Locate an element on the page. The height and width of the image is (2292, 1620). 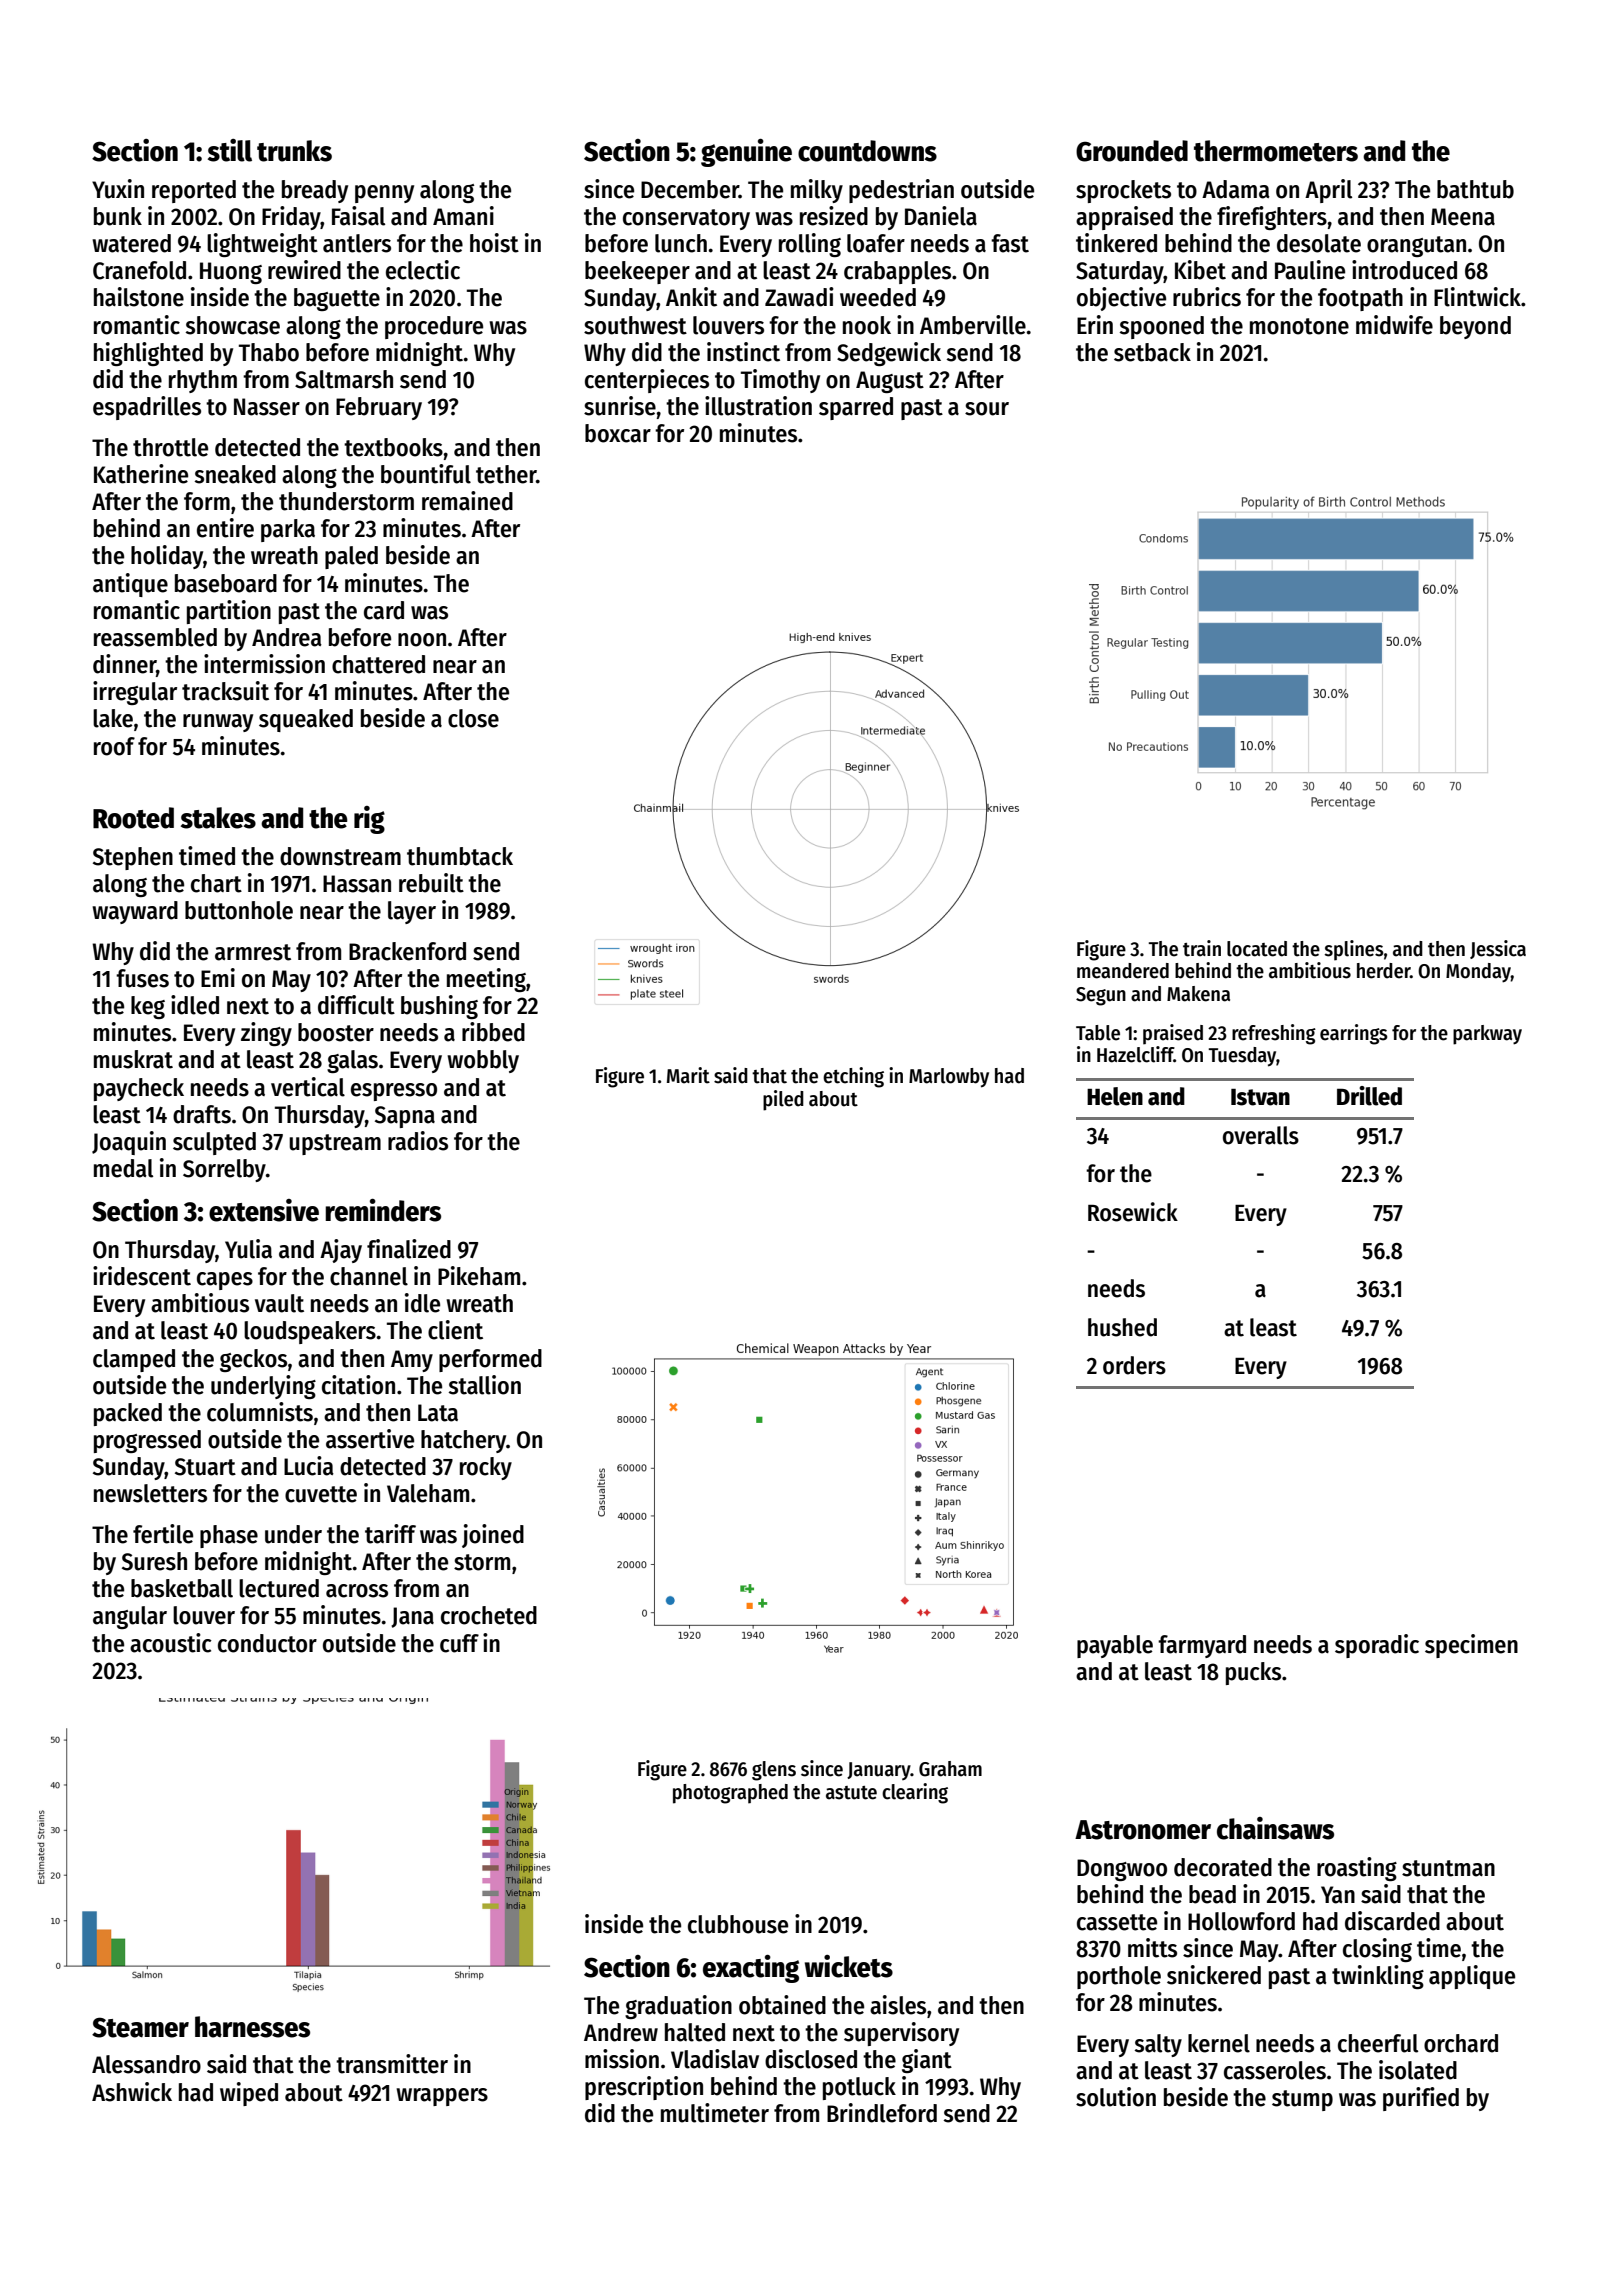
clubhouse is located at coordinates (738, 1924).
